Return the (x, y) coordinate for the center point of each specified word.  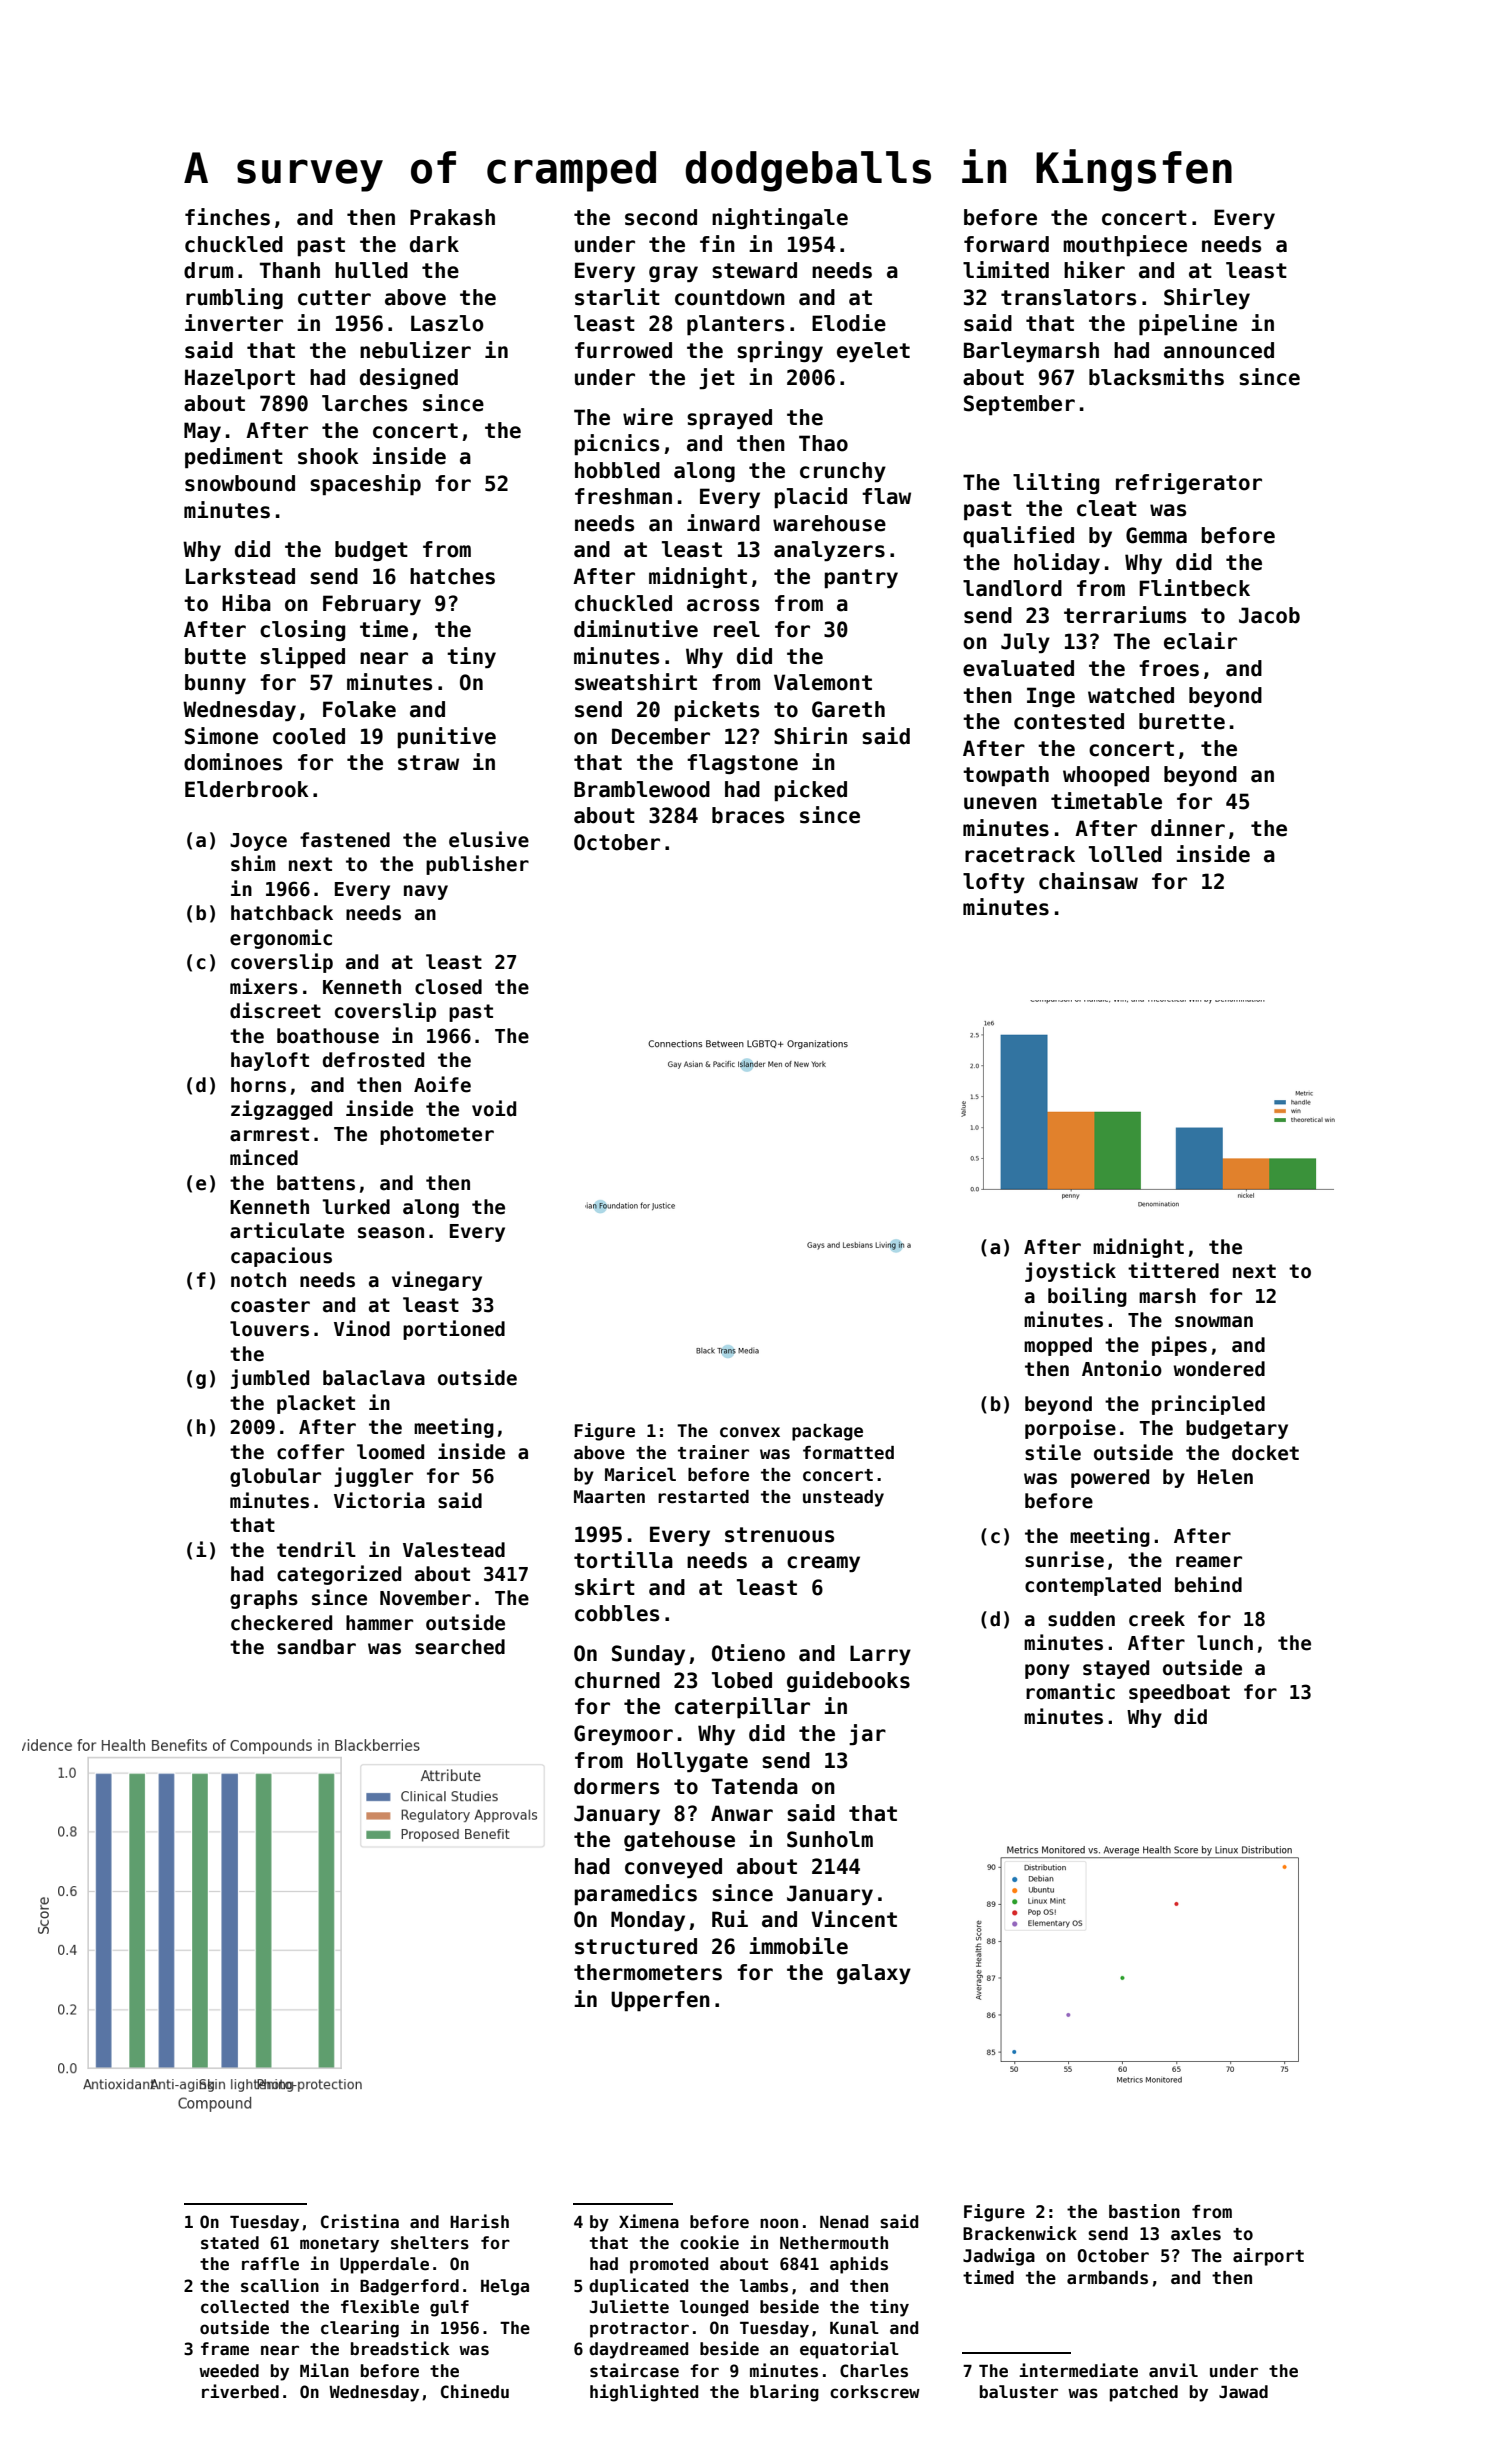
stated (230, 2243)
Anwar (742, 1813)
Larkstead (240, 576)
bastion (1144, 2211)
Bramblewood (642, 789)
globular (275, 1477)
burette (1182, 721)
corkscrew (875, 2392)
